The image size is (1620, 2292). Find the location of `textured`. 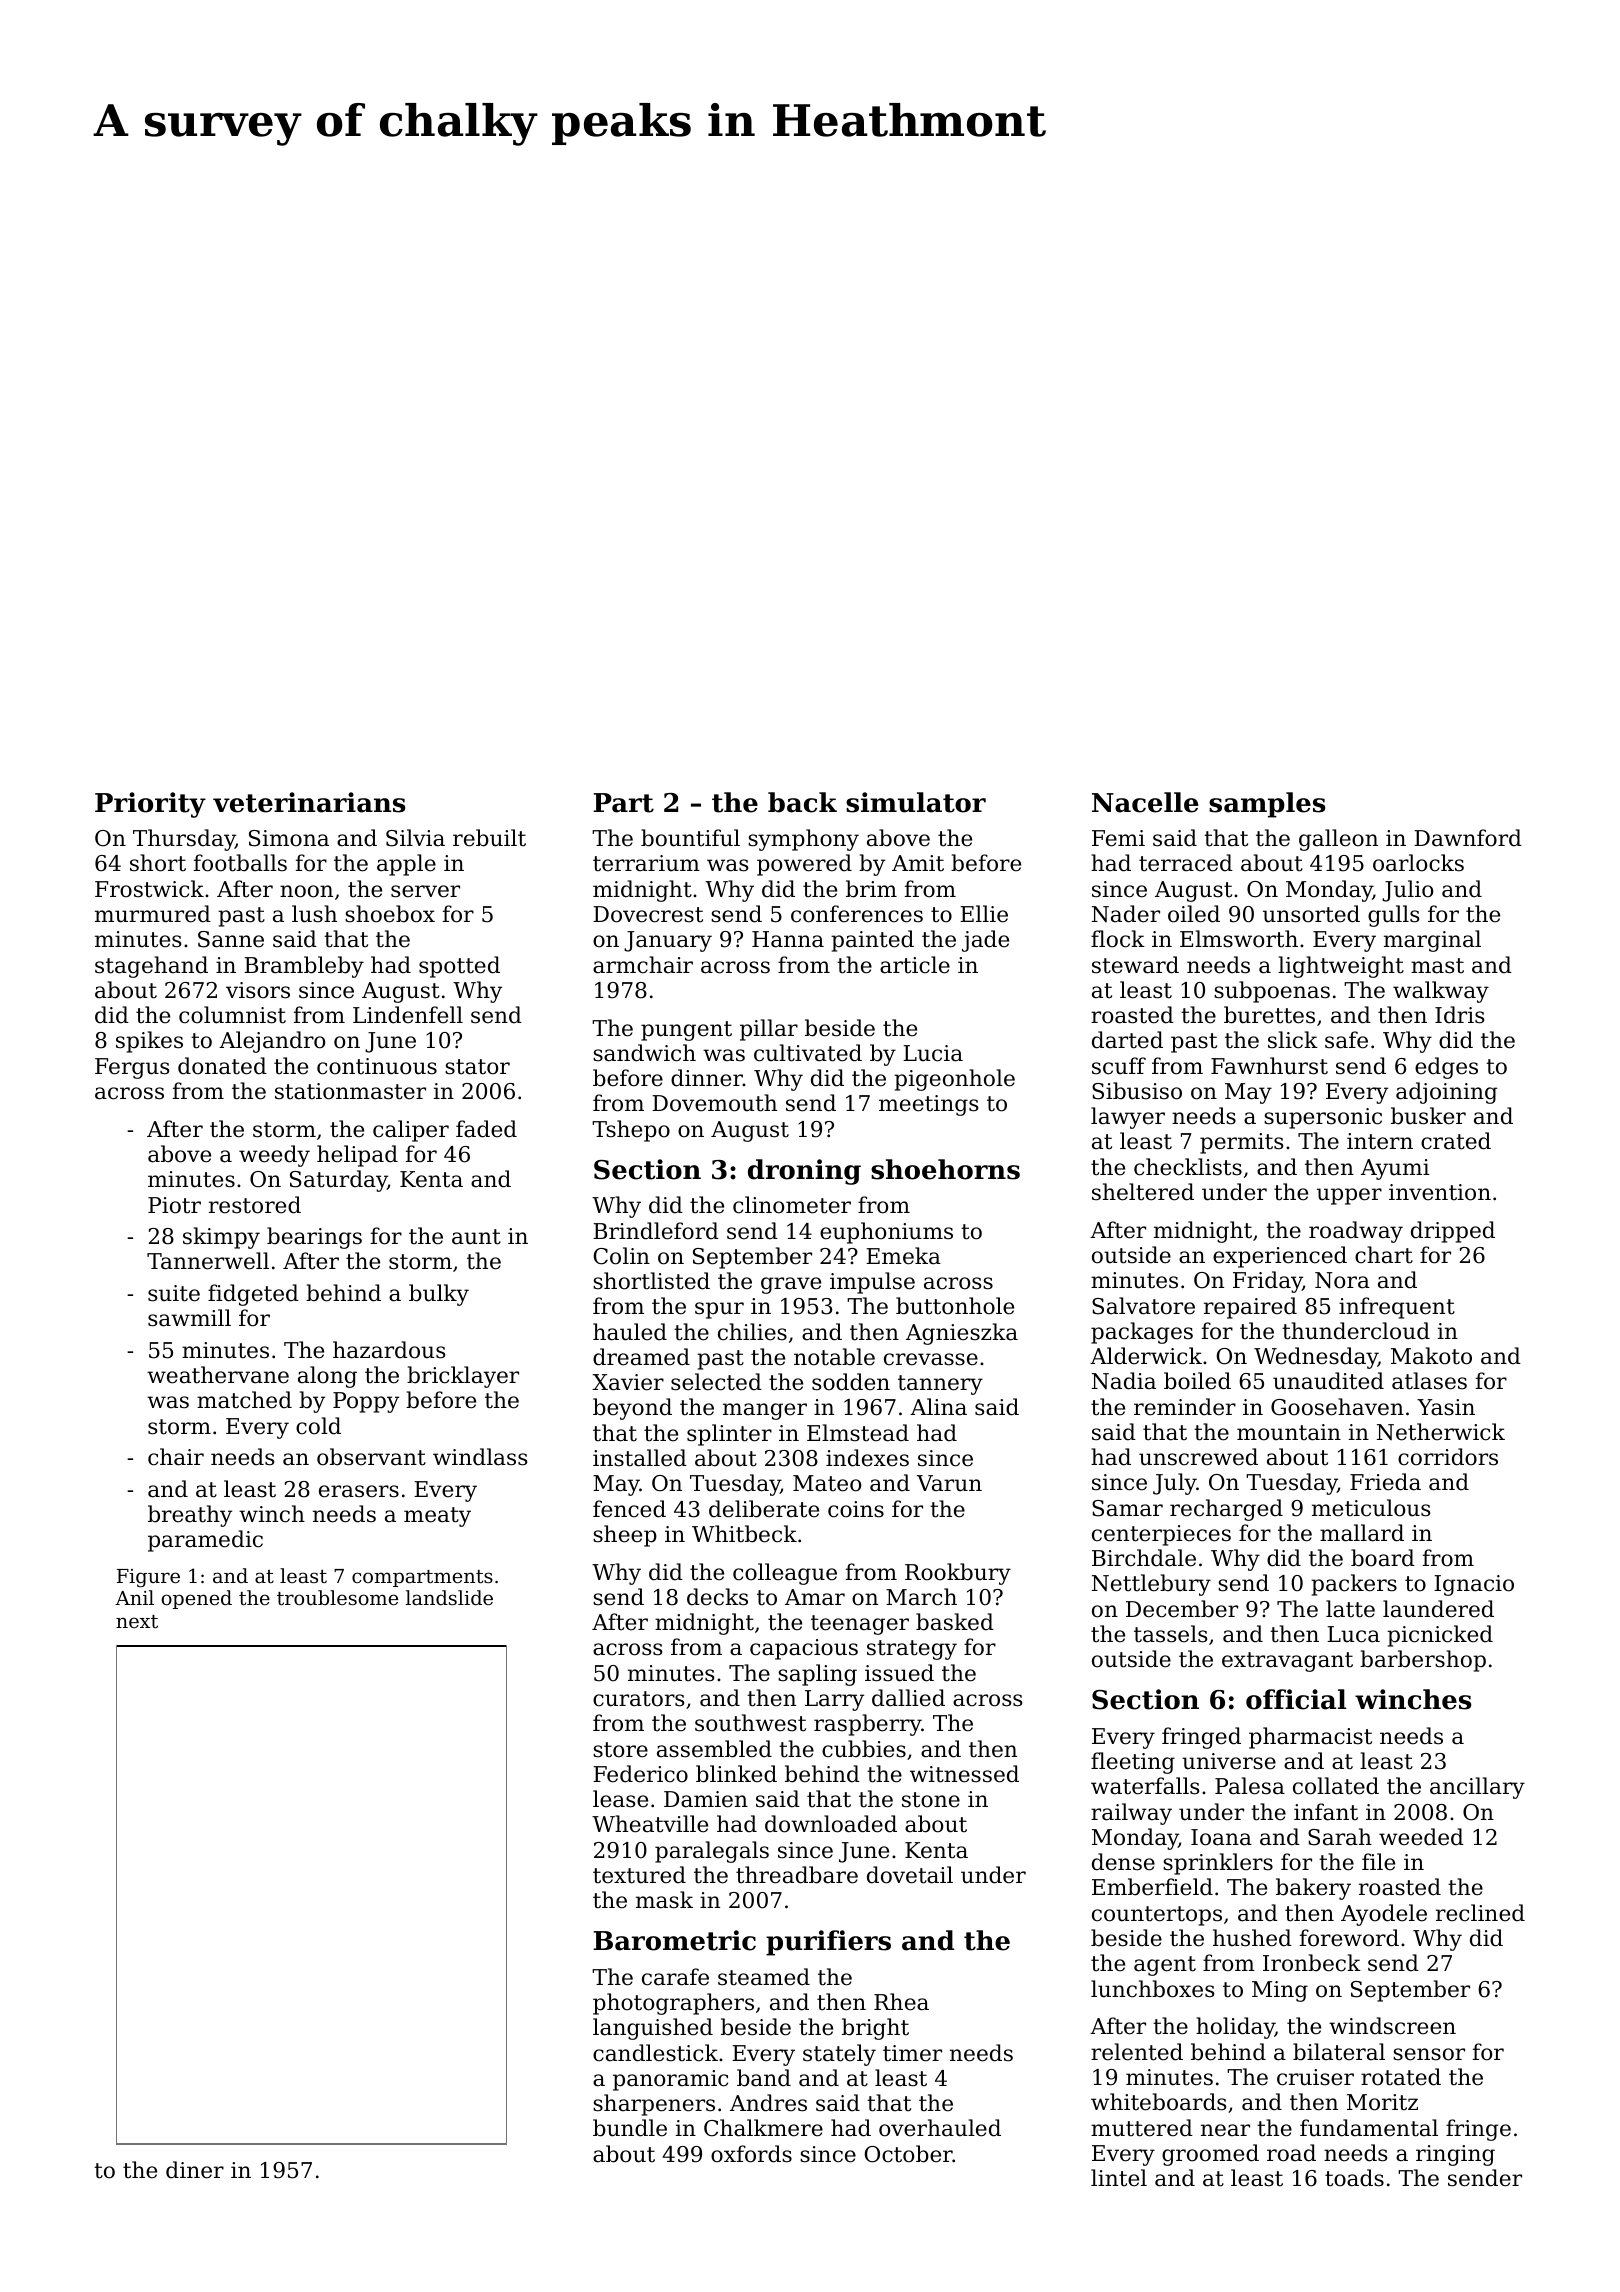

textured is located at coordinates (639, 1875).
